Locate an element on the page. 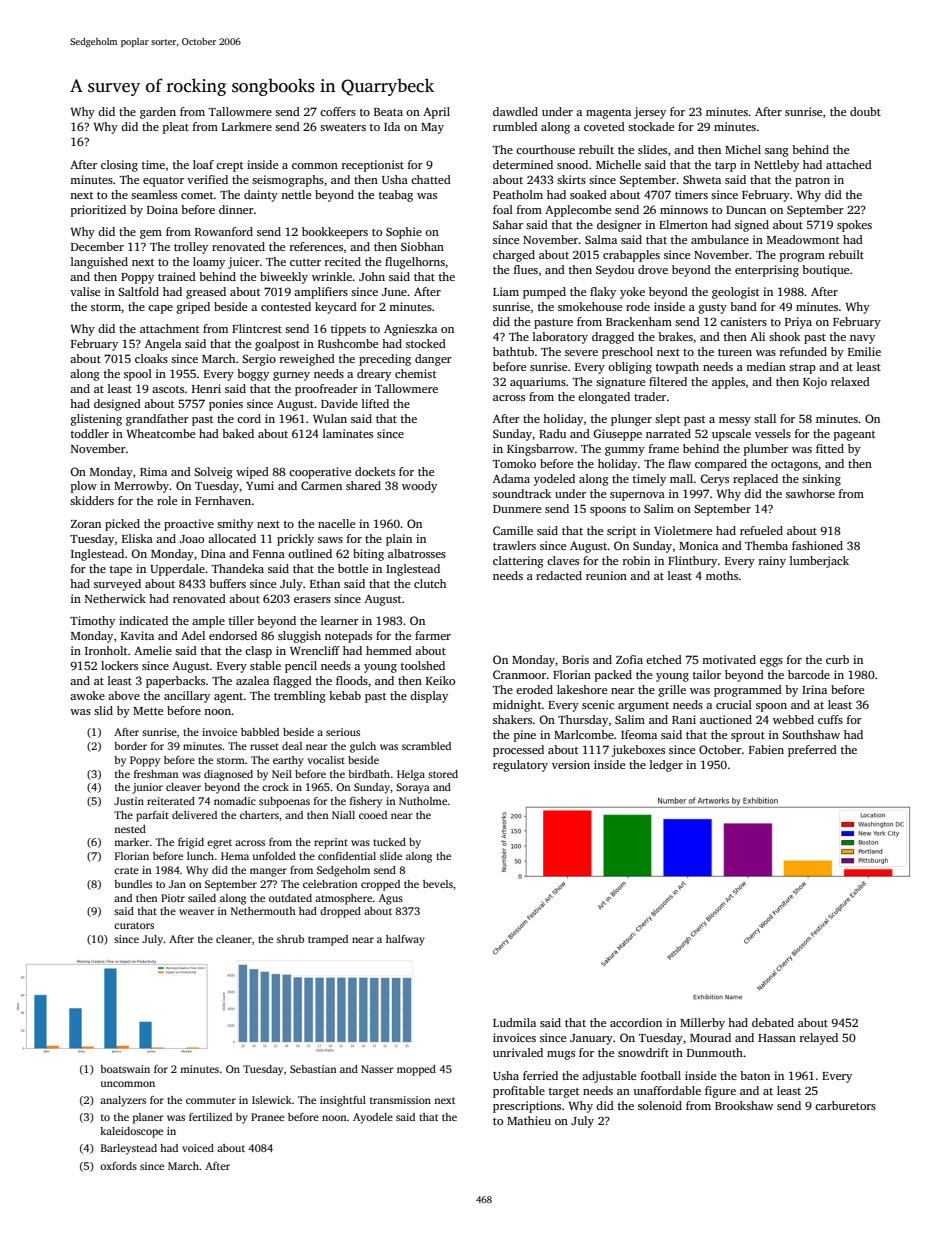 This image has width=952, height=1233. rumbled is located at coordinates (515, 126).
